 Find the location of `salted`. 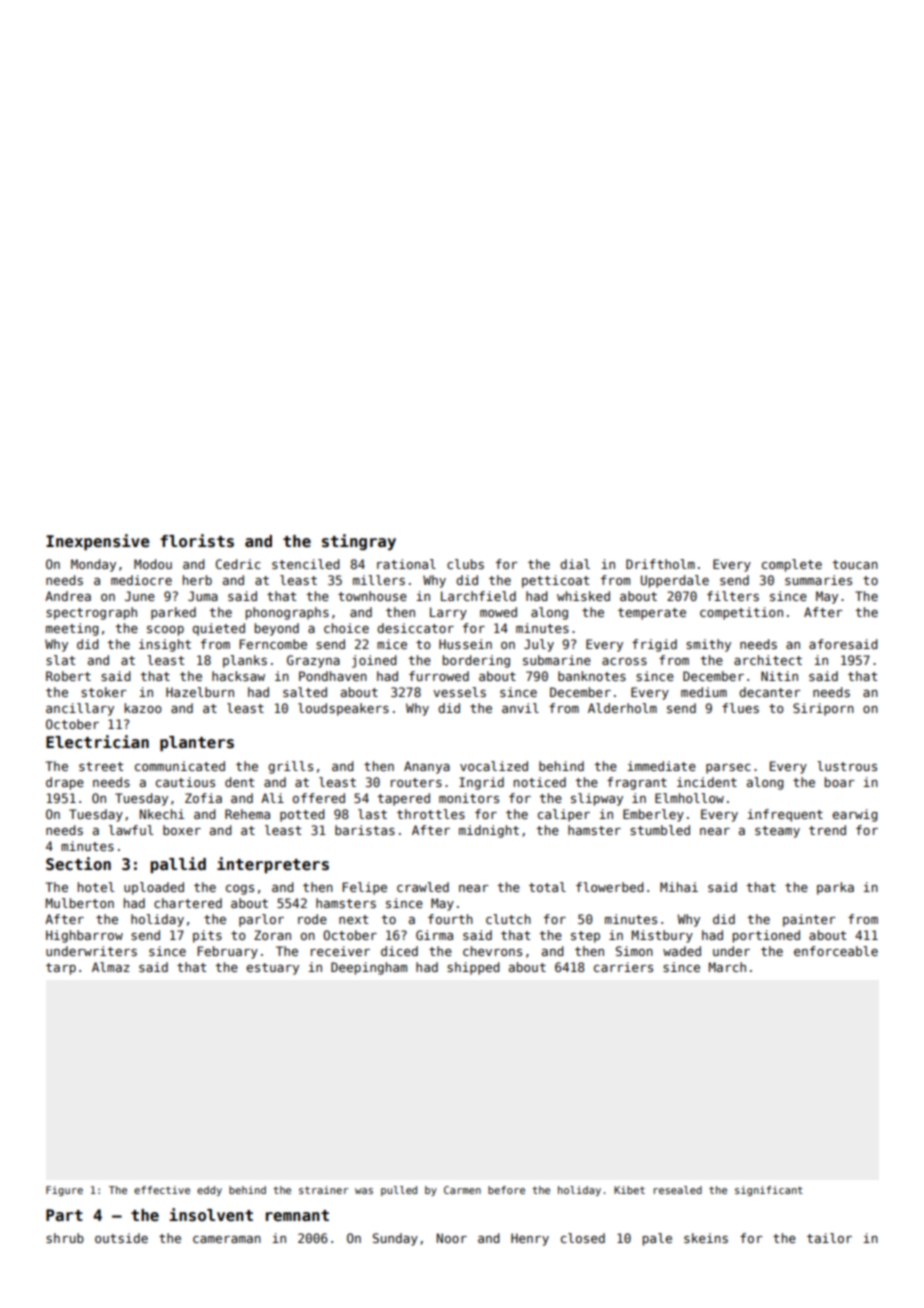

salted is located at coordinates (305, 692).
